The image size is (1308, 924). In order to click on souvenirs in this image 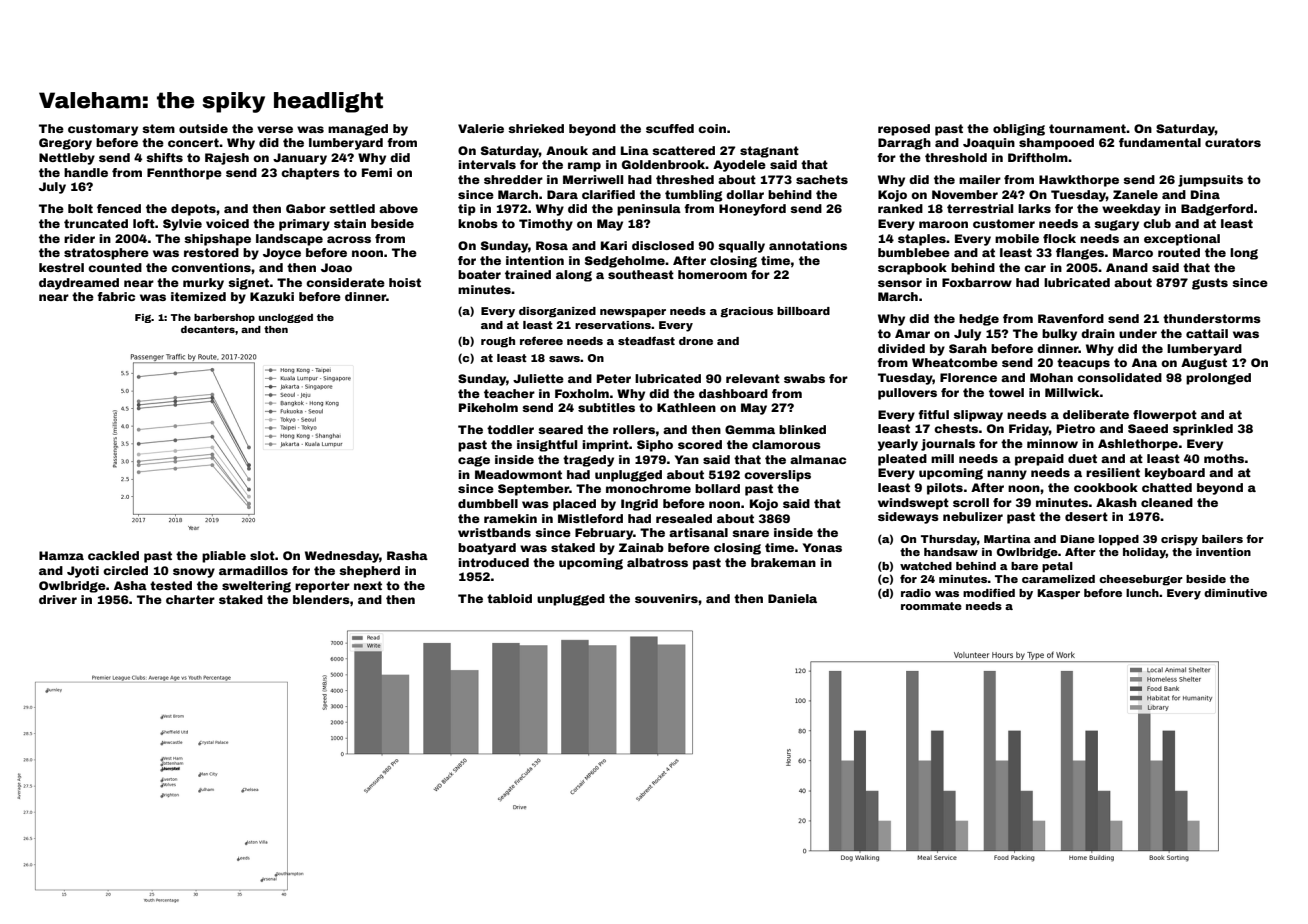, I will do `click(666, 598)`.
